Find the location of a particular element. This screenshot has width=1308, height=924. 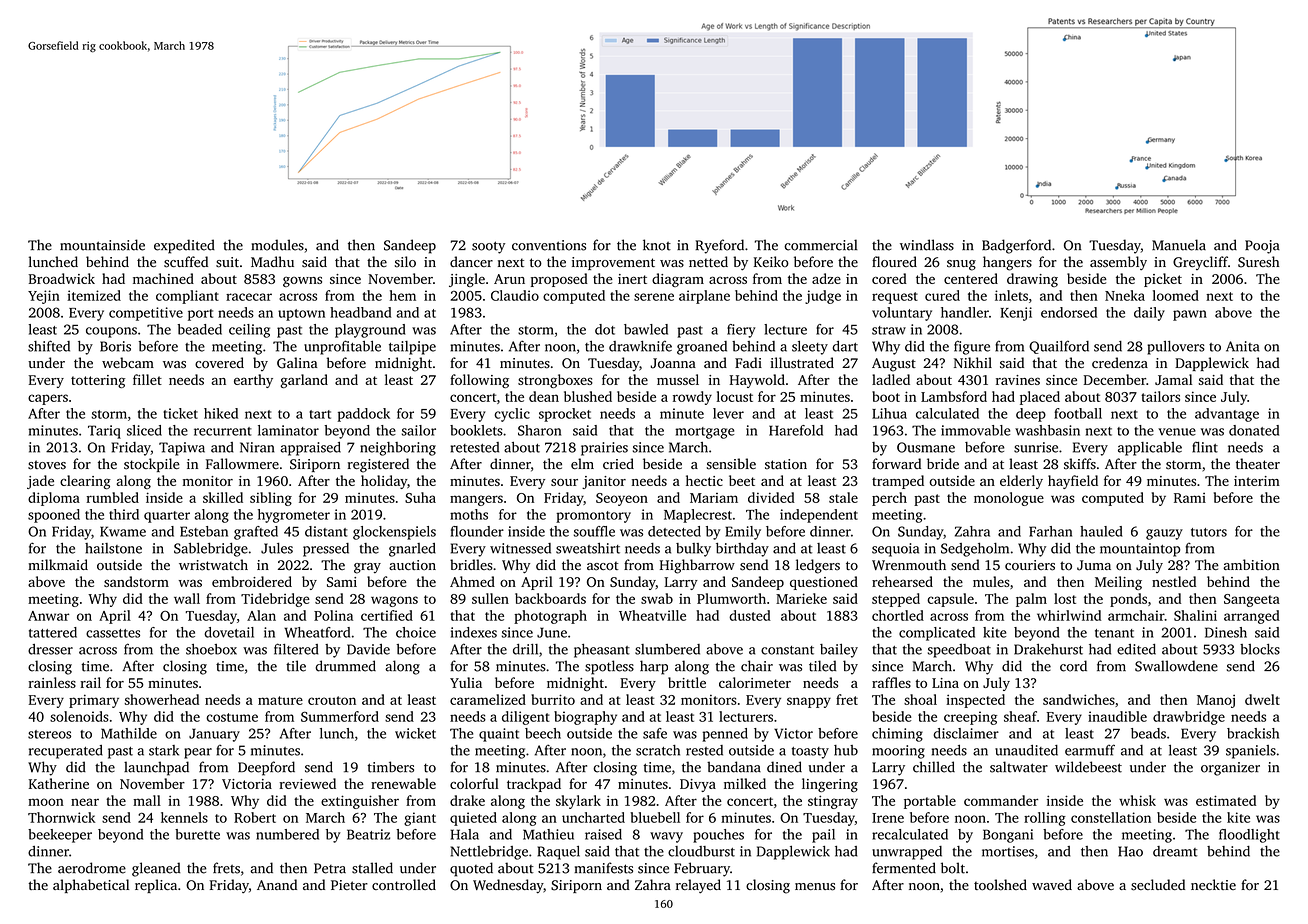

Keiko is located at coordinates (771, 261).
